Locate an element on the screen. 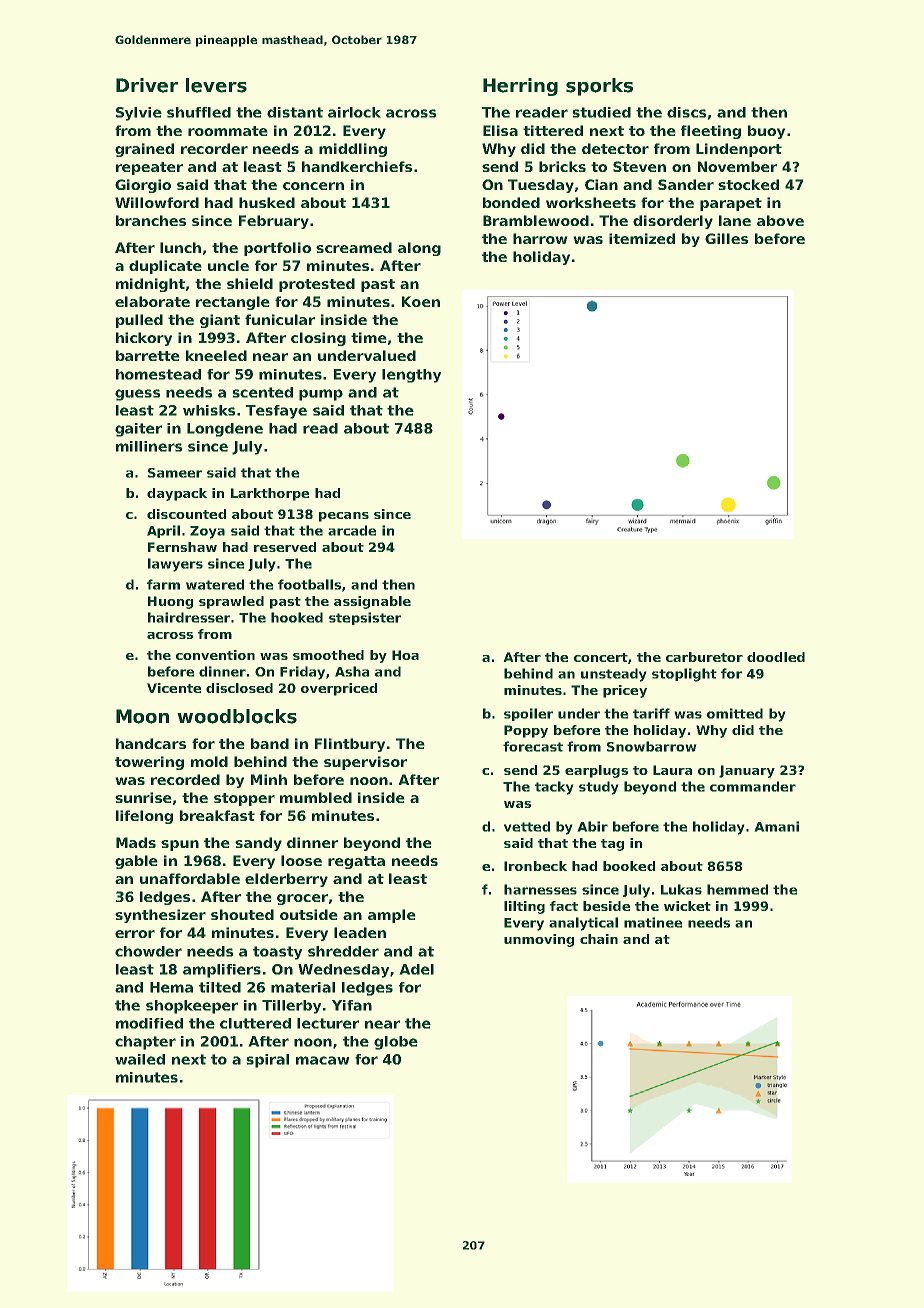 This screenshot has width=924, height=1308. doodled is located at coordinates (776, 657).
